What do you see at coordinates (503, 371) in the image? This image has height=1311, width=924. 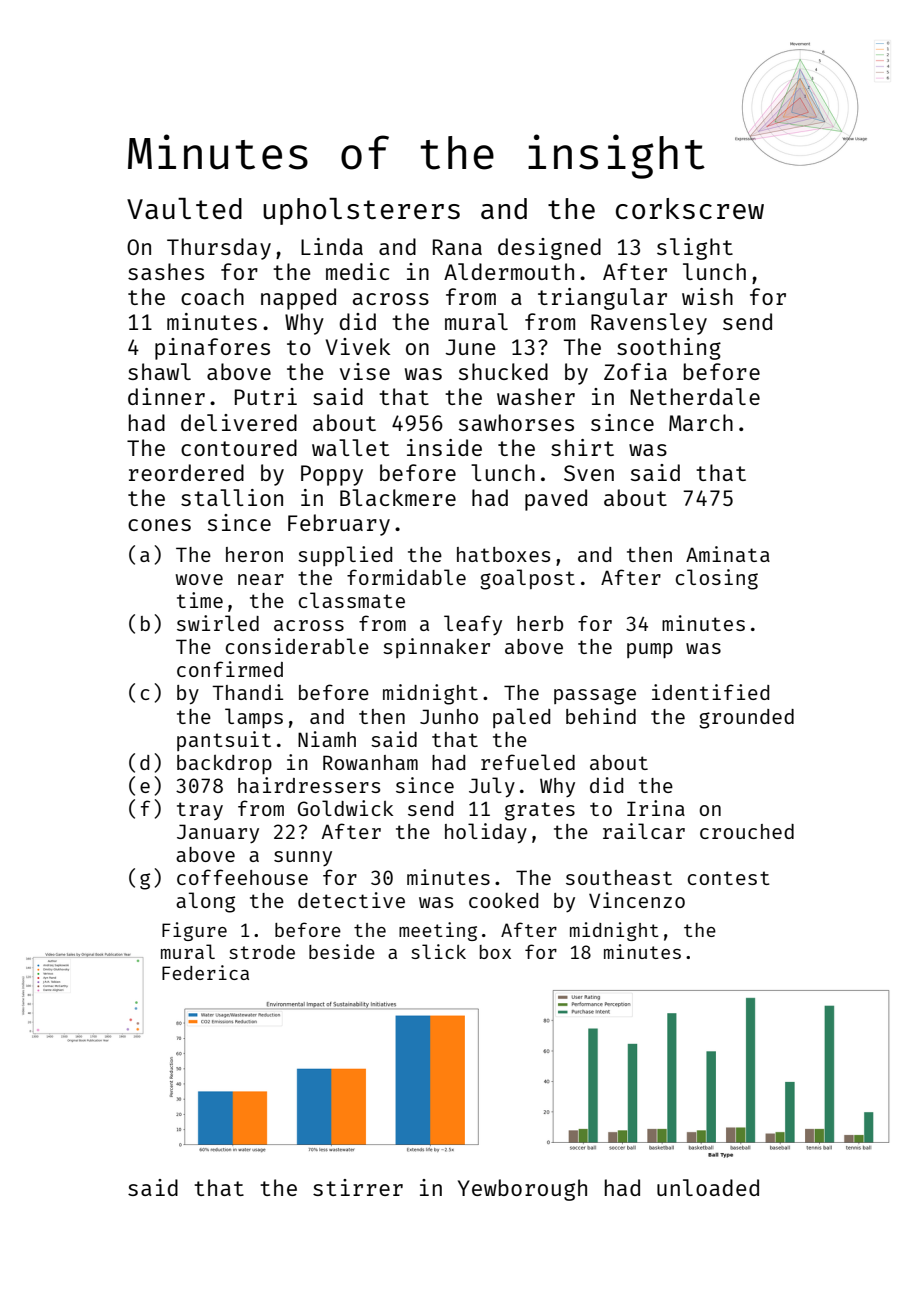 I see `shucked` at bounding box center [503, 371].
